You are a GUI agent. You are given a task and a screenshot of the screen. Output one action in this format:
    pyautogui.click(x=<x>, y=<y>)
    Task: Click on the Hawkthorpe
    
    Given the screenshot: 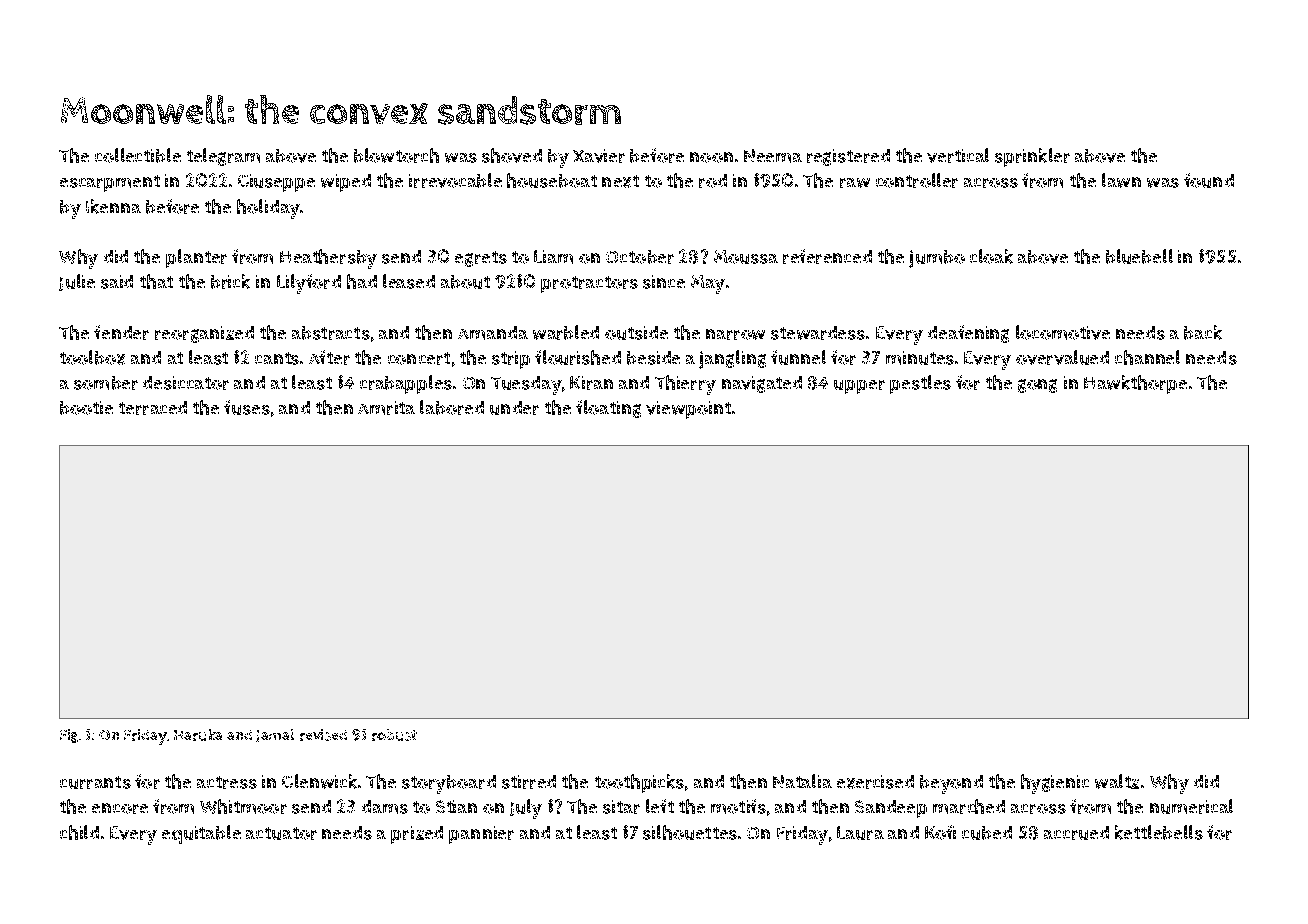 What is the action you would take?
    pyautogui.click(x=1135, y=384)
